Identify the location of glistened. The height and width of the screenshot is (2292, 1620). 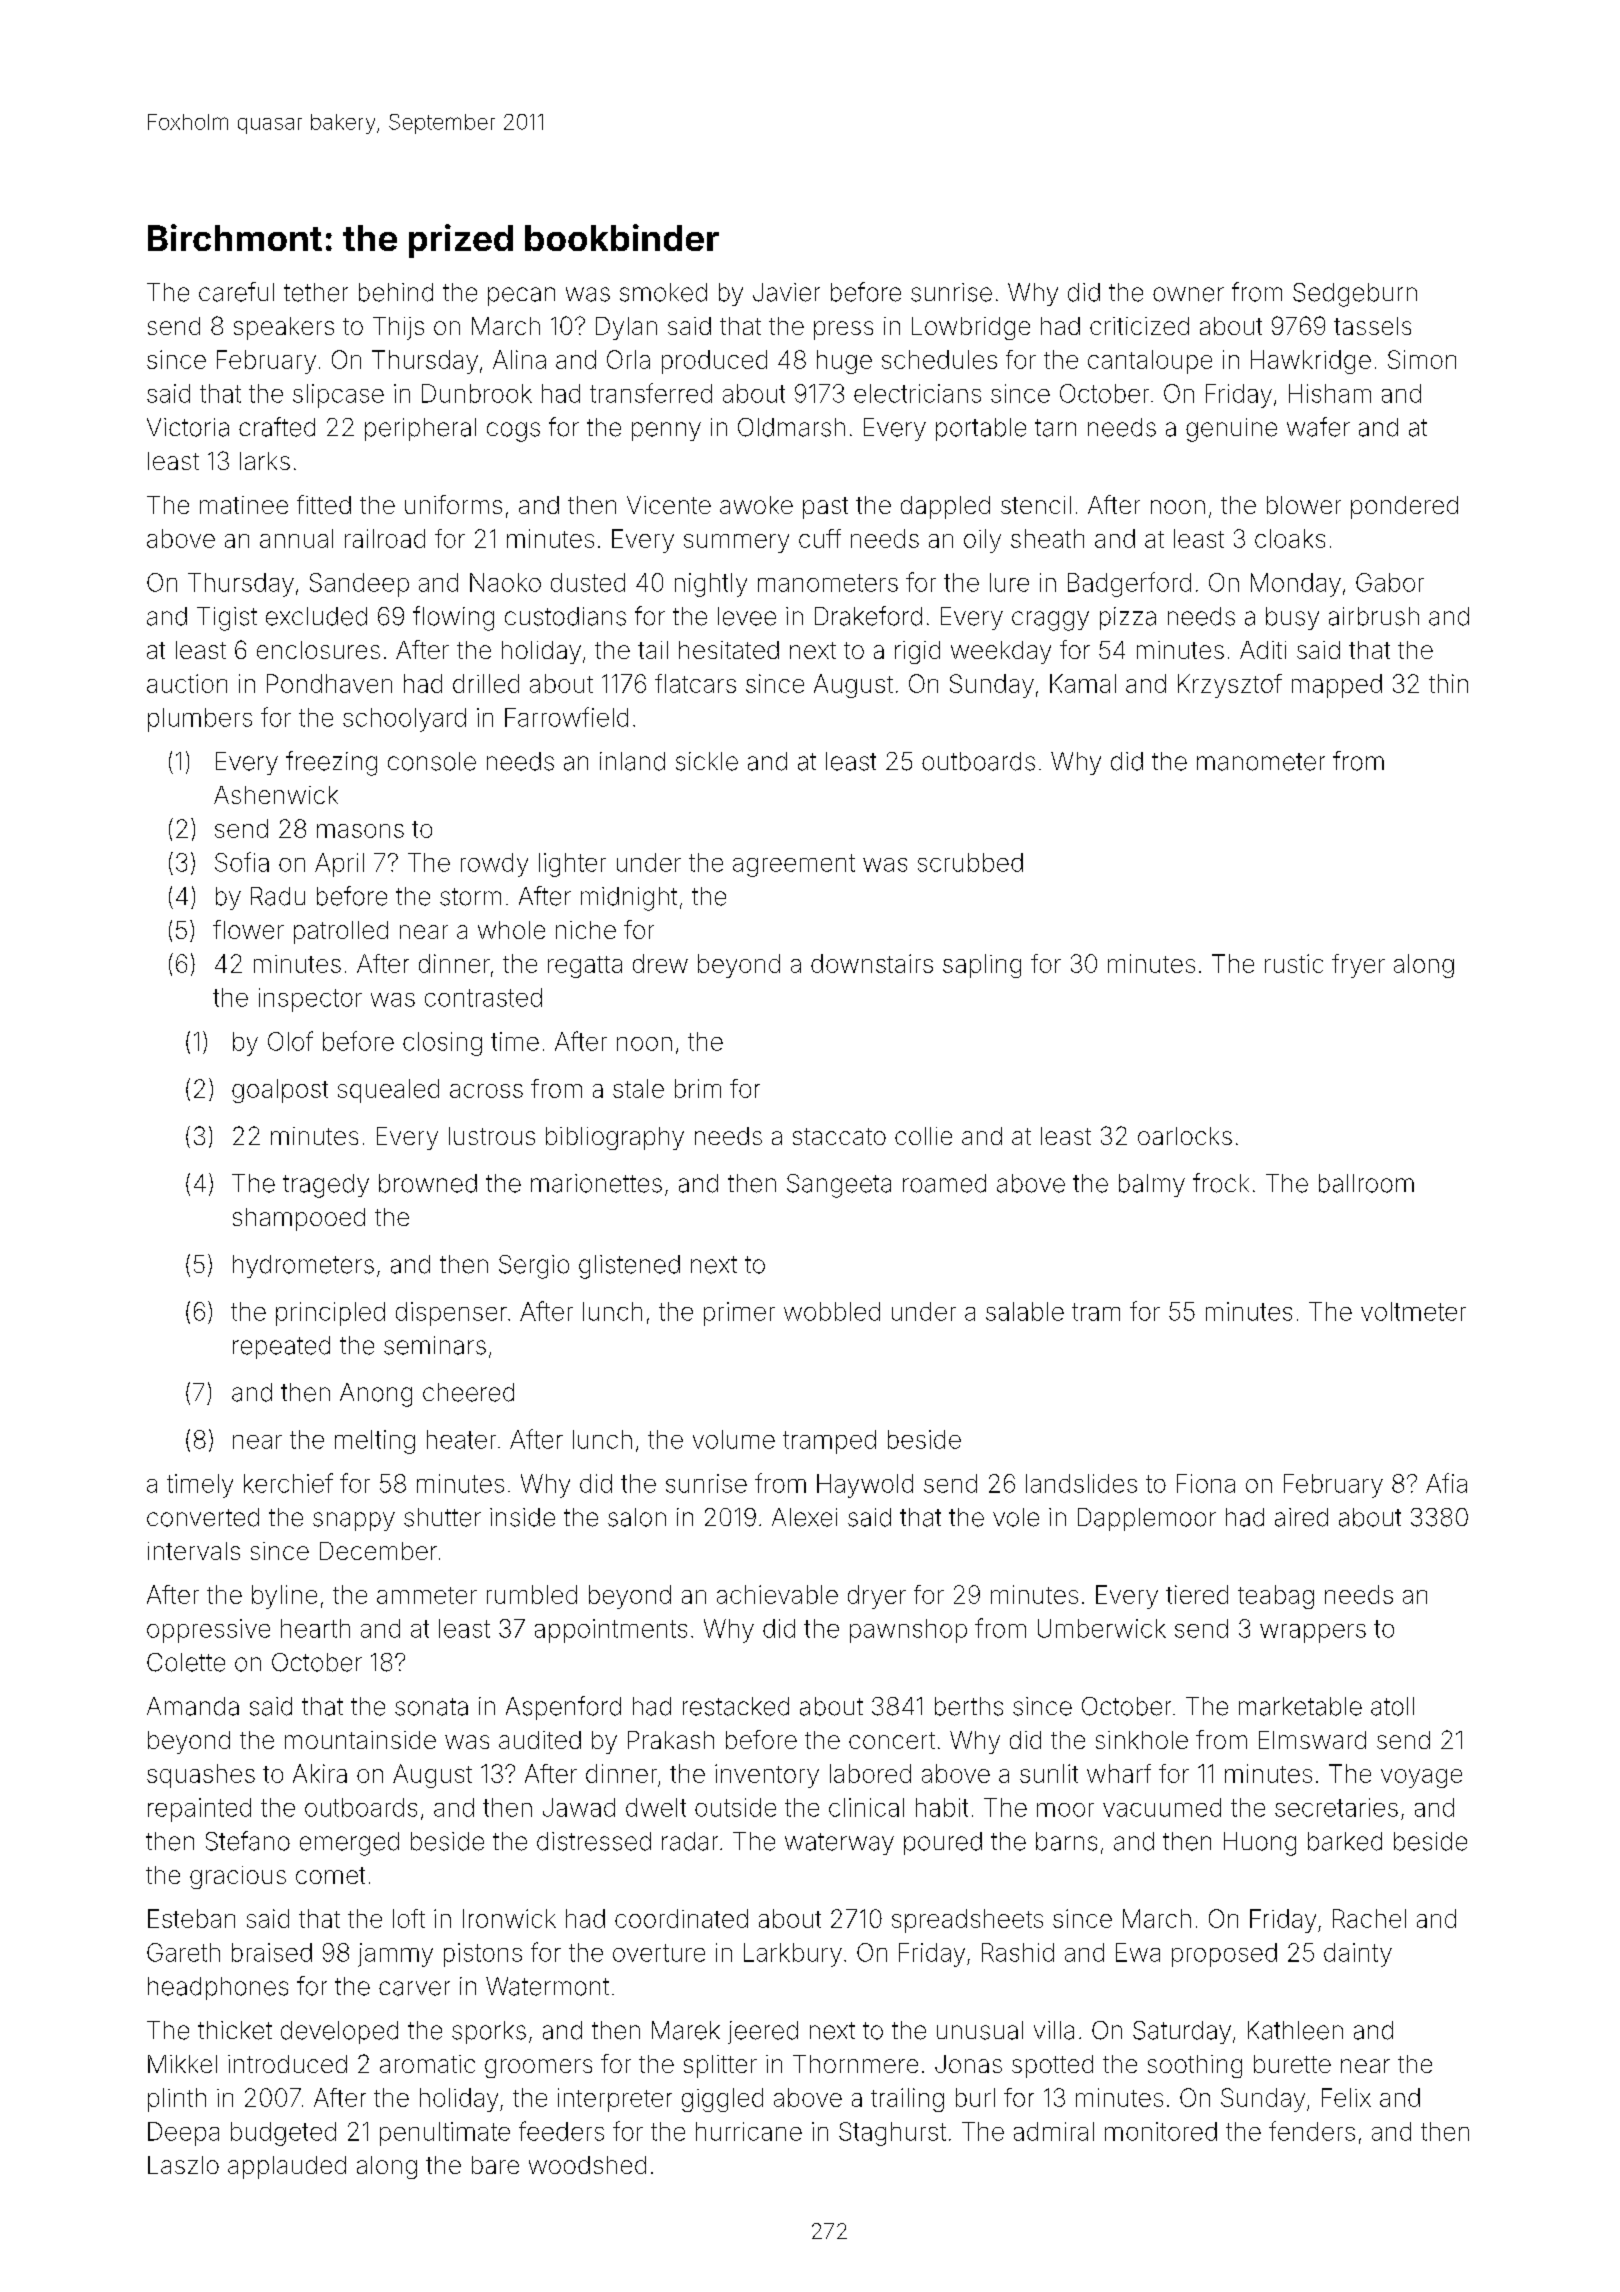
(629, 1267).
